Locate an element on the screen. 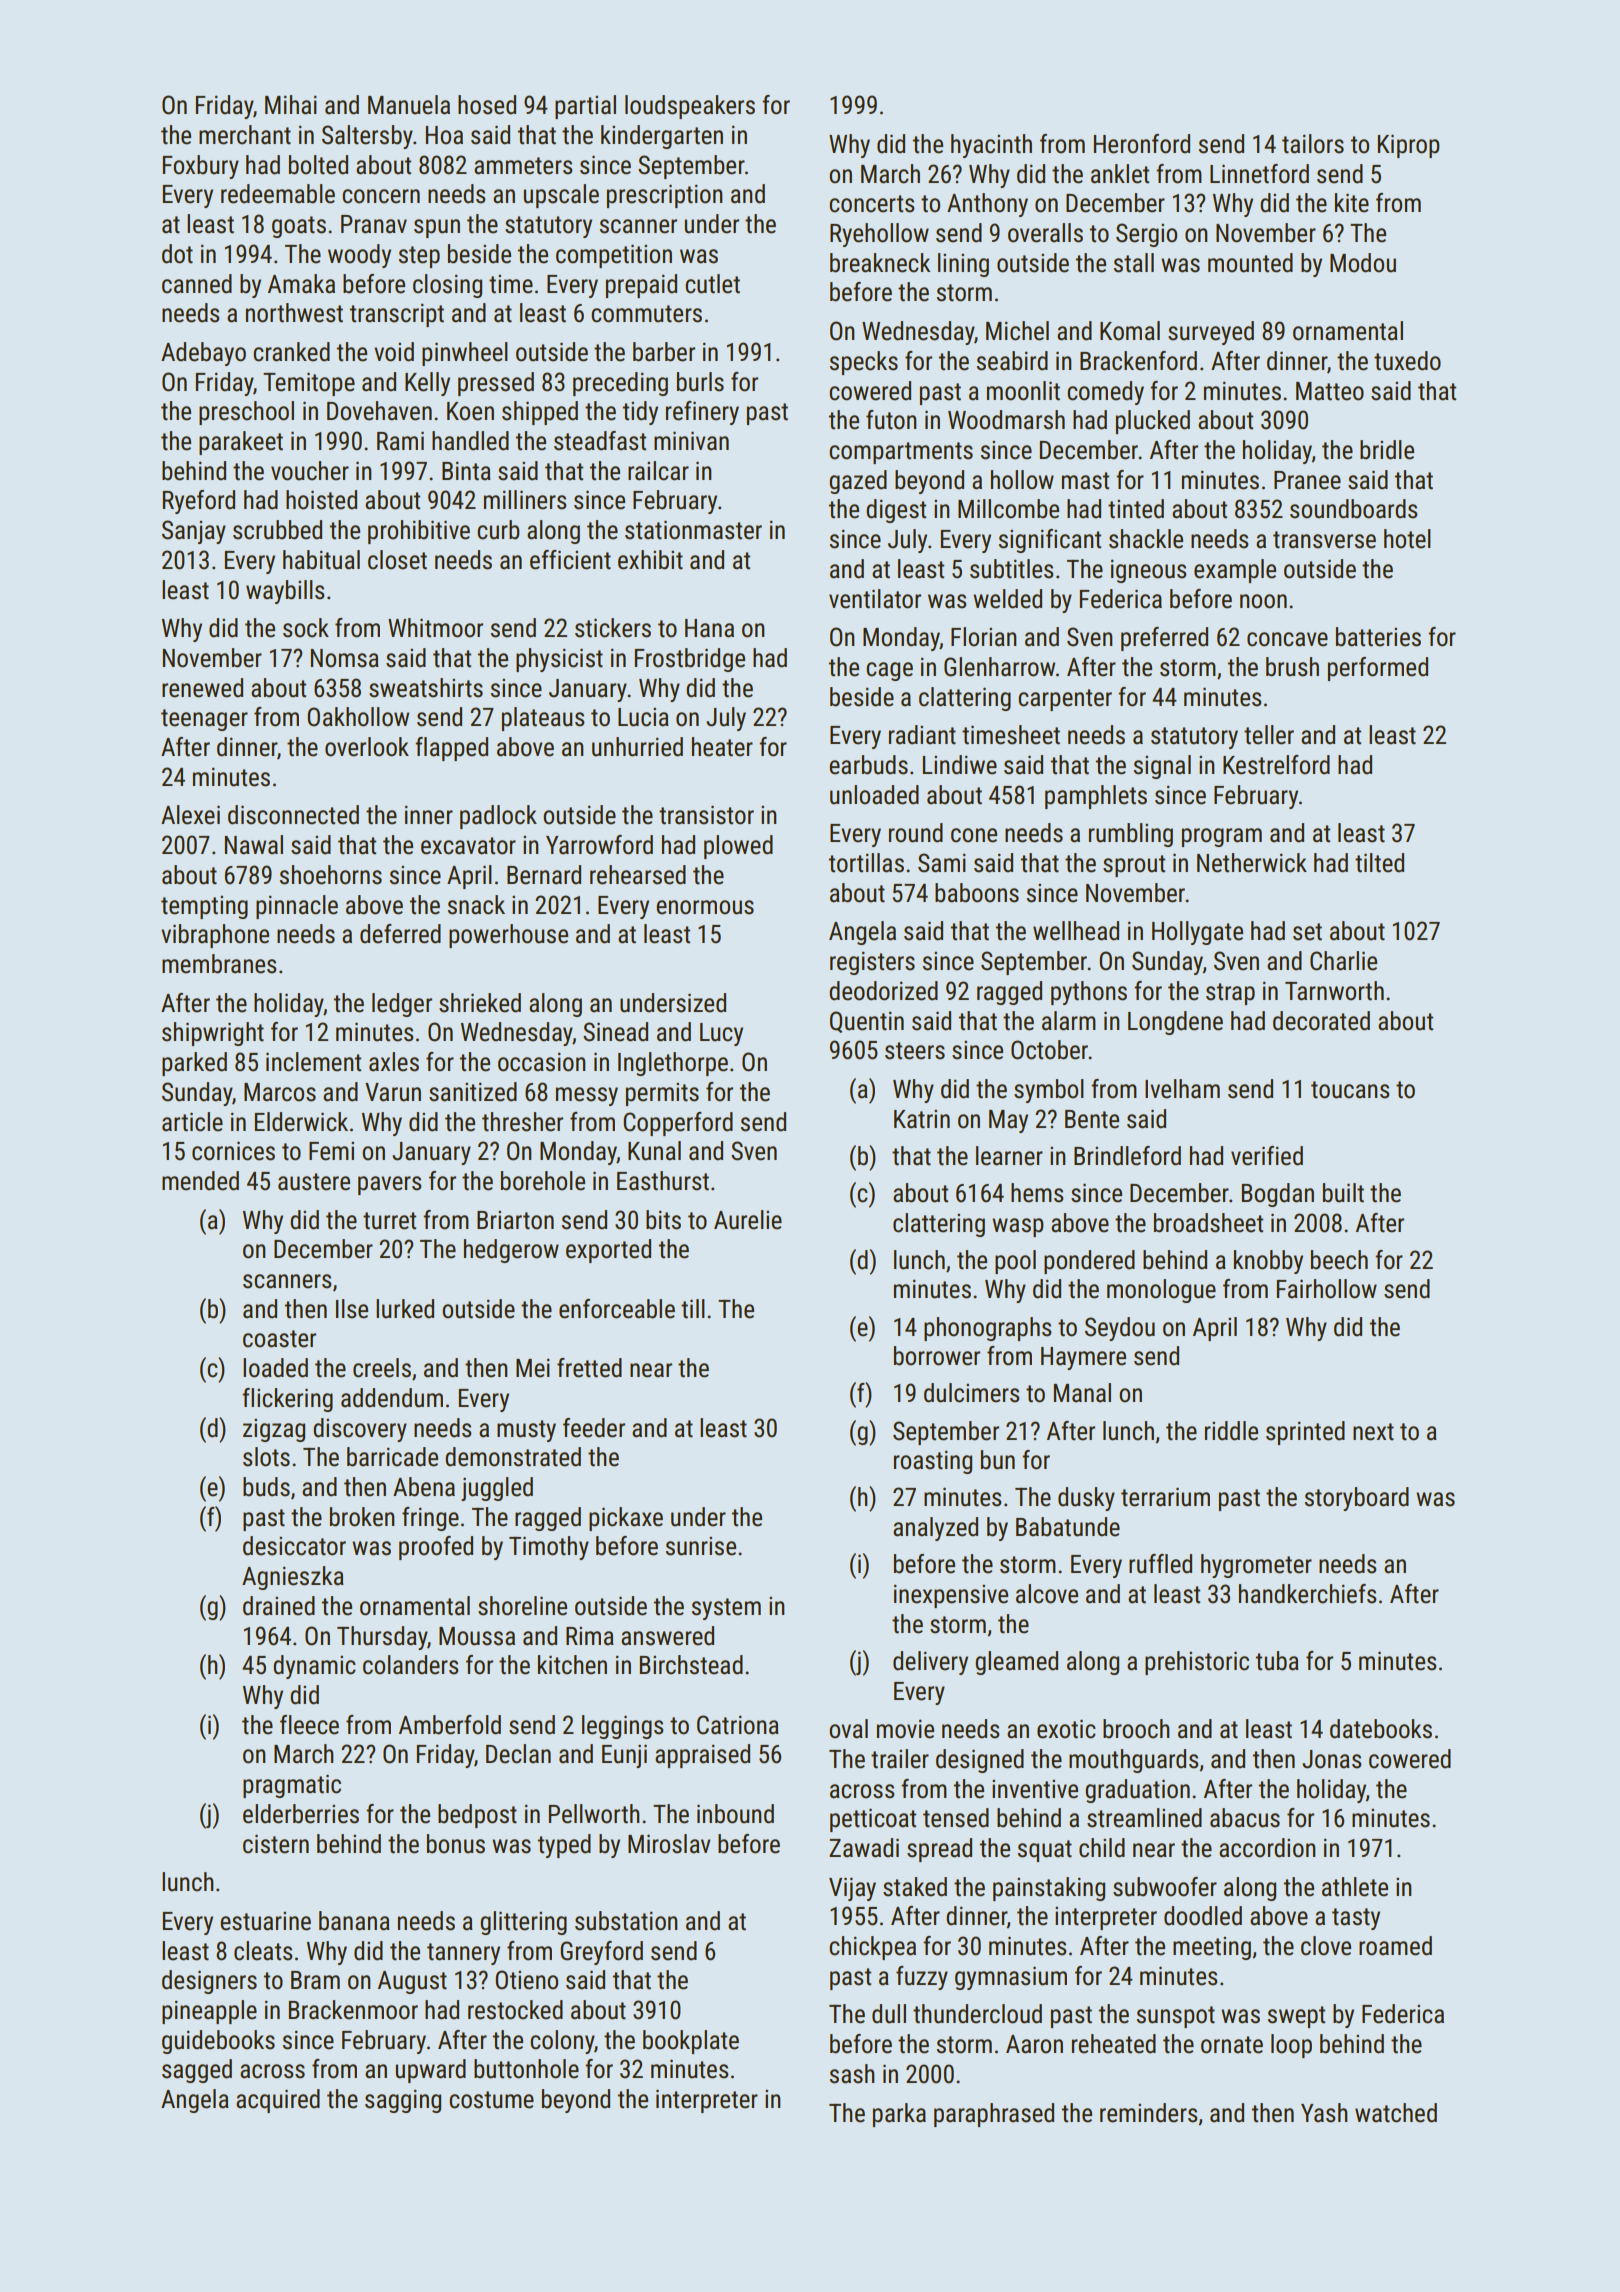 This screenshot has width=1620, height=2292. cranked is located at coordinates (291, 352).
